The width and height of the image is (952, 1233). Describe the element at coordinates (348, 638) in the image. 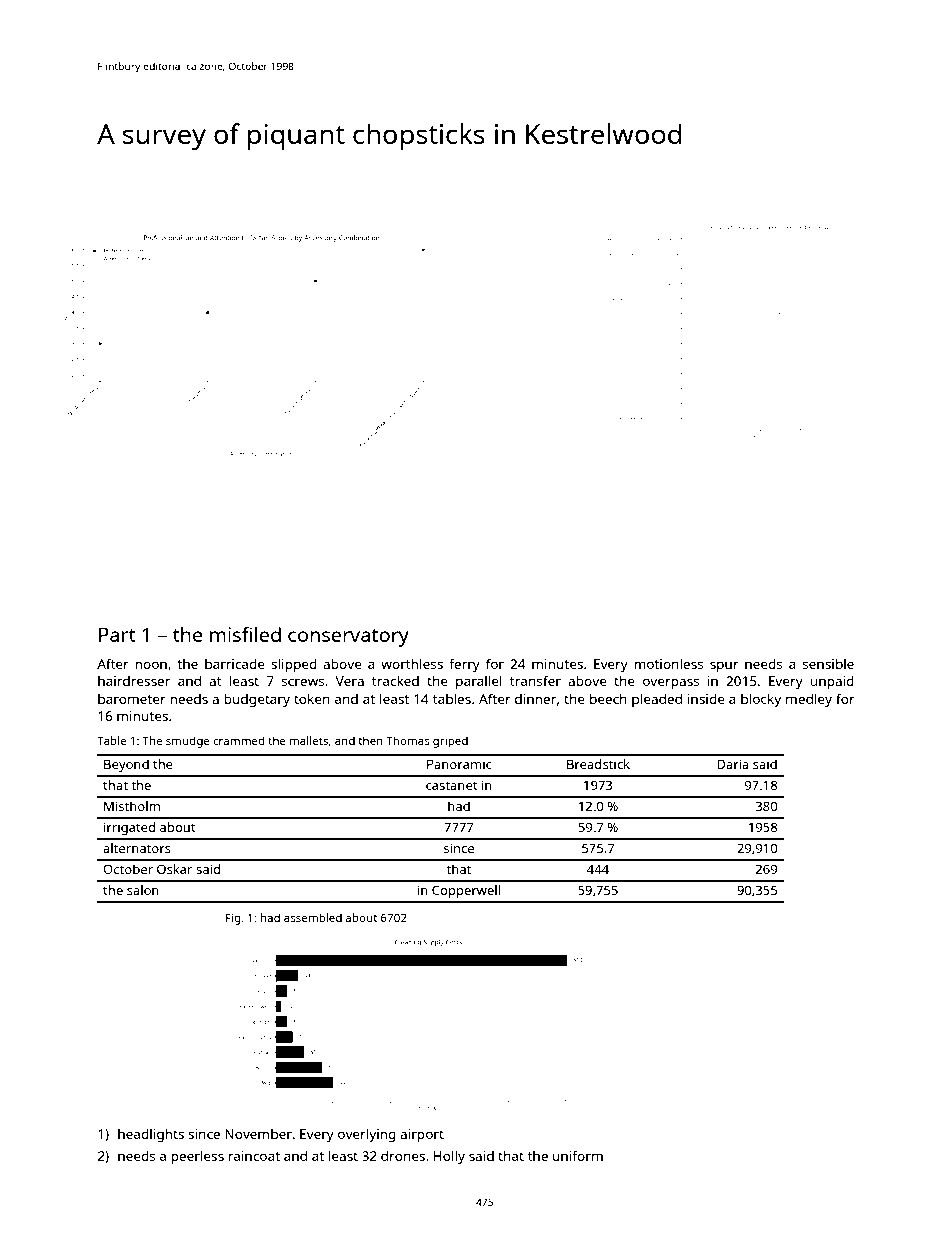

I see `conservatory` at that location.
